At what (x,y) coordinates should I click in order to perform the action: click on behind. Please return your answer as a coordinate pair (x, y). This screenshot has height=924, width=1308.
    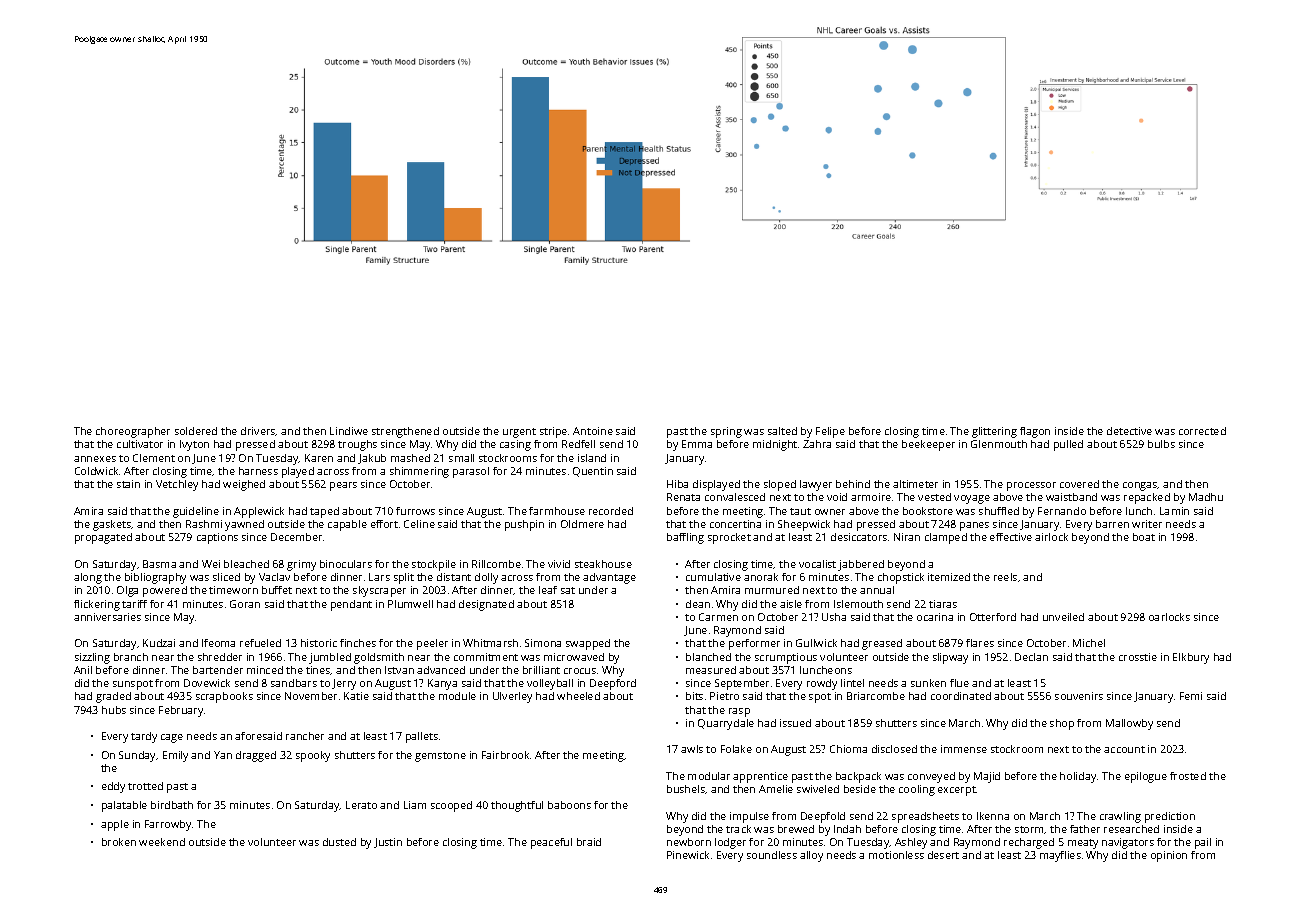
    Looking at the image, I should click on (853, 484).
